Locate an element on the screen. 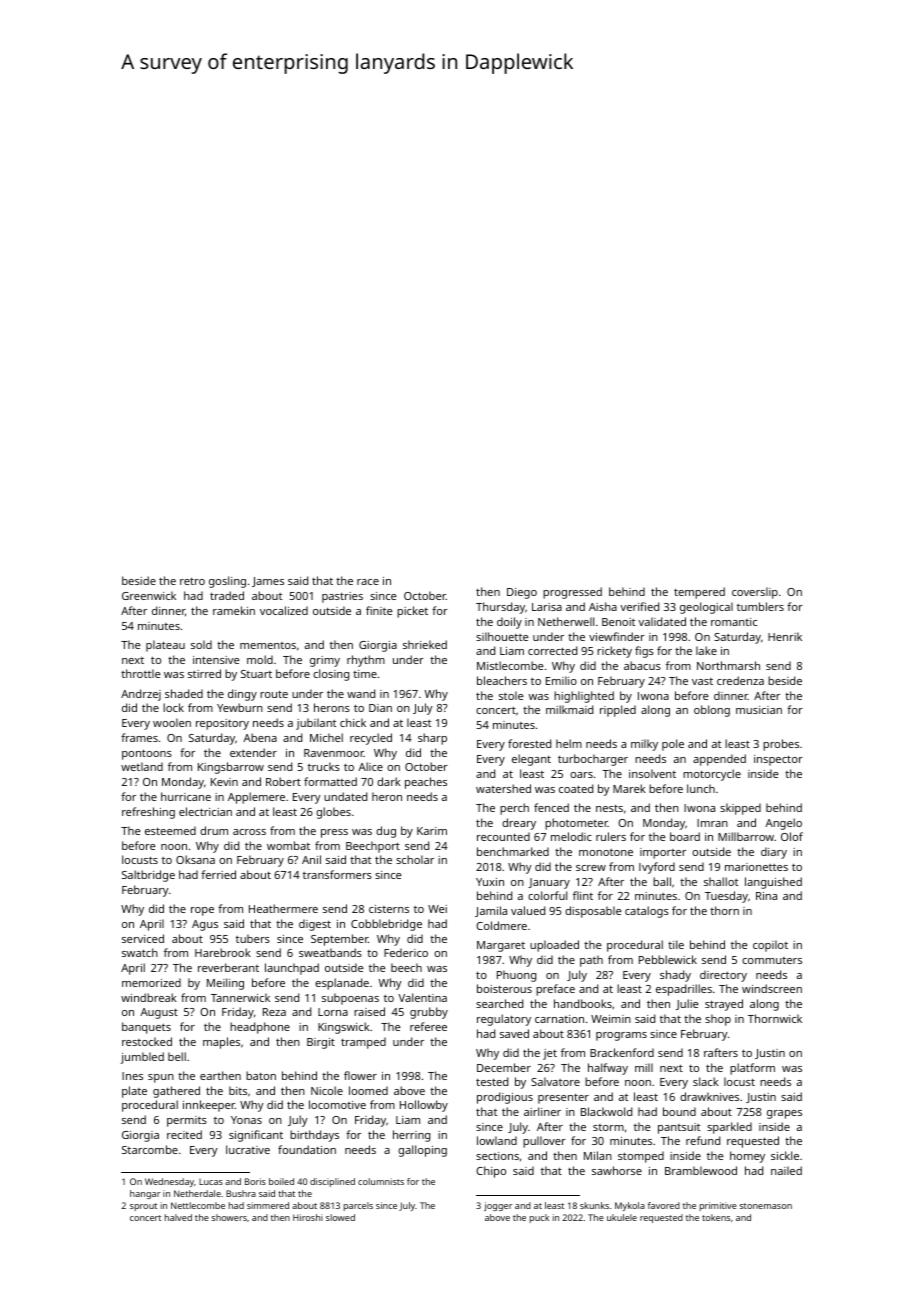 This screenshot has width=924, height=1308. lake is located at coordinates (706, 650).
